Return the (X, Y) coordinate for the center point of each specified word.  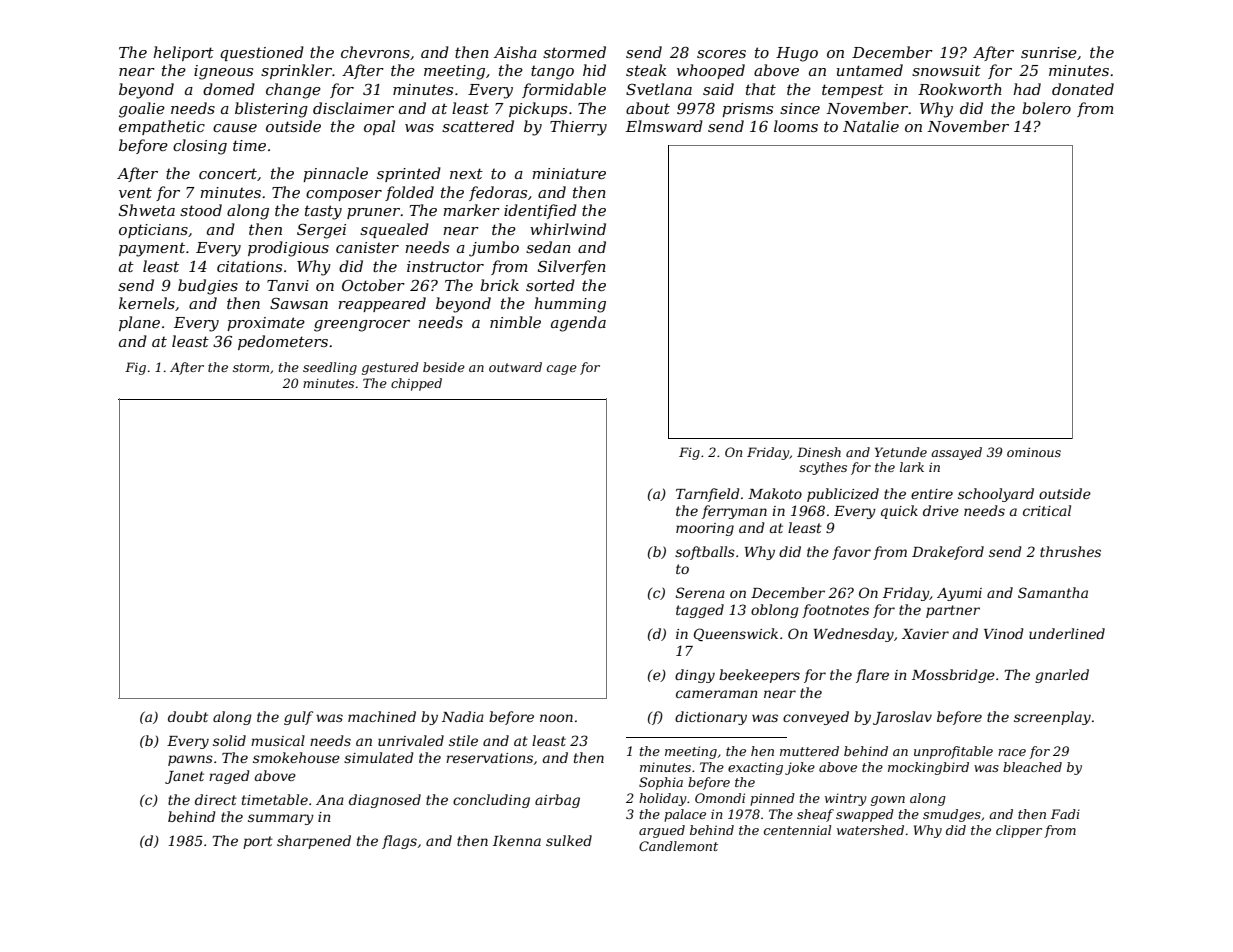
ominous (1034, 452)
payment (152, 249)
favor (851, 553)
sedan (548, 247)
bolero (1046, 108)
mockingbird (928, 768)
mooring (705, 529)
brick (499, 285)
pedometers (283, 342)
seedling (330, 368)
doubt (188, 716)
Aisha (515, 52)
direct (216, 799)
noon (556, 718)
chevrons (375, 52)
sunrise (1049, 52)
